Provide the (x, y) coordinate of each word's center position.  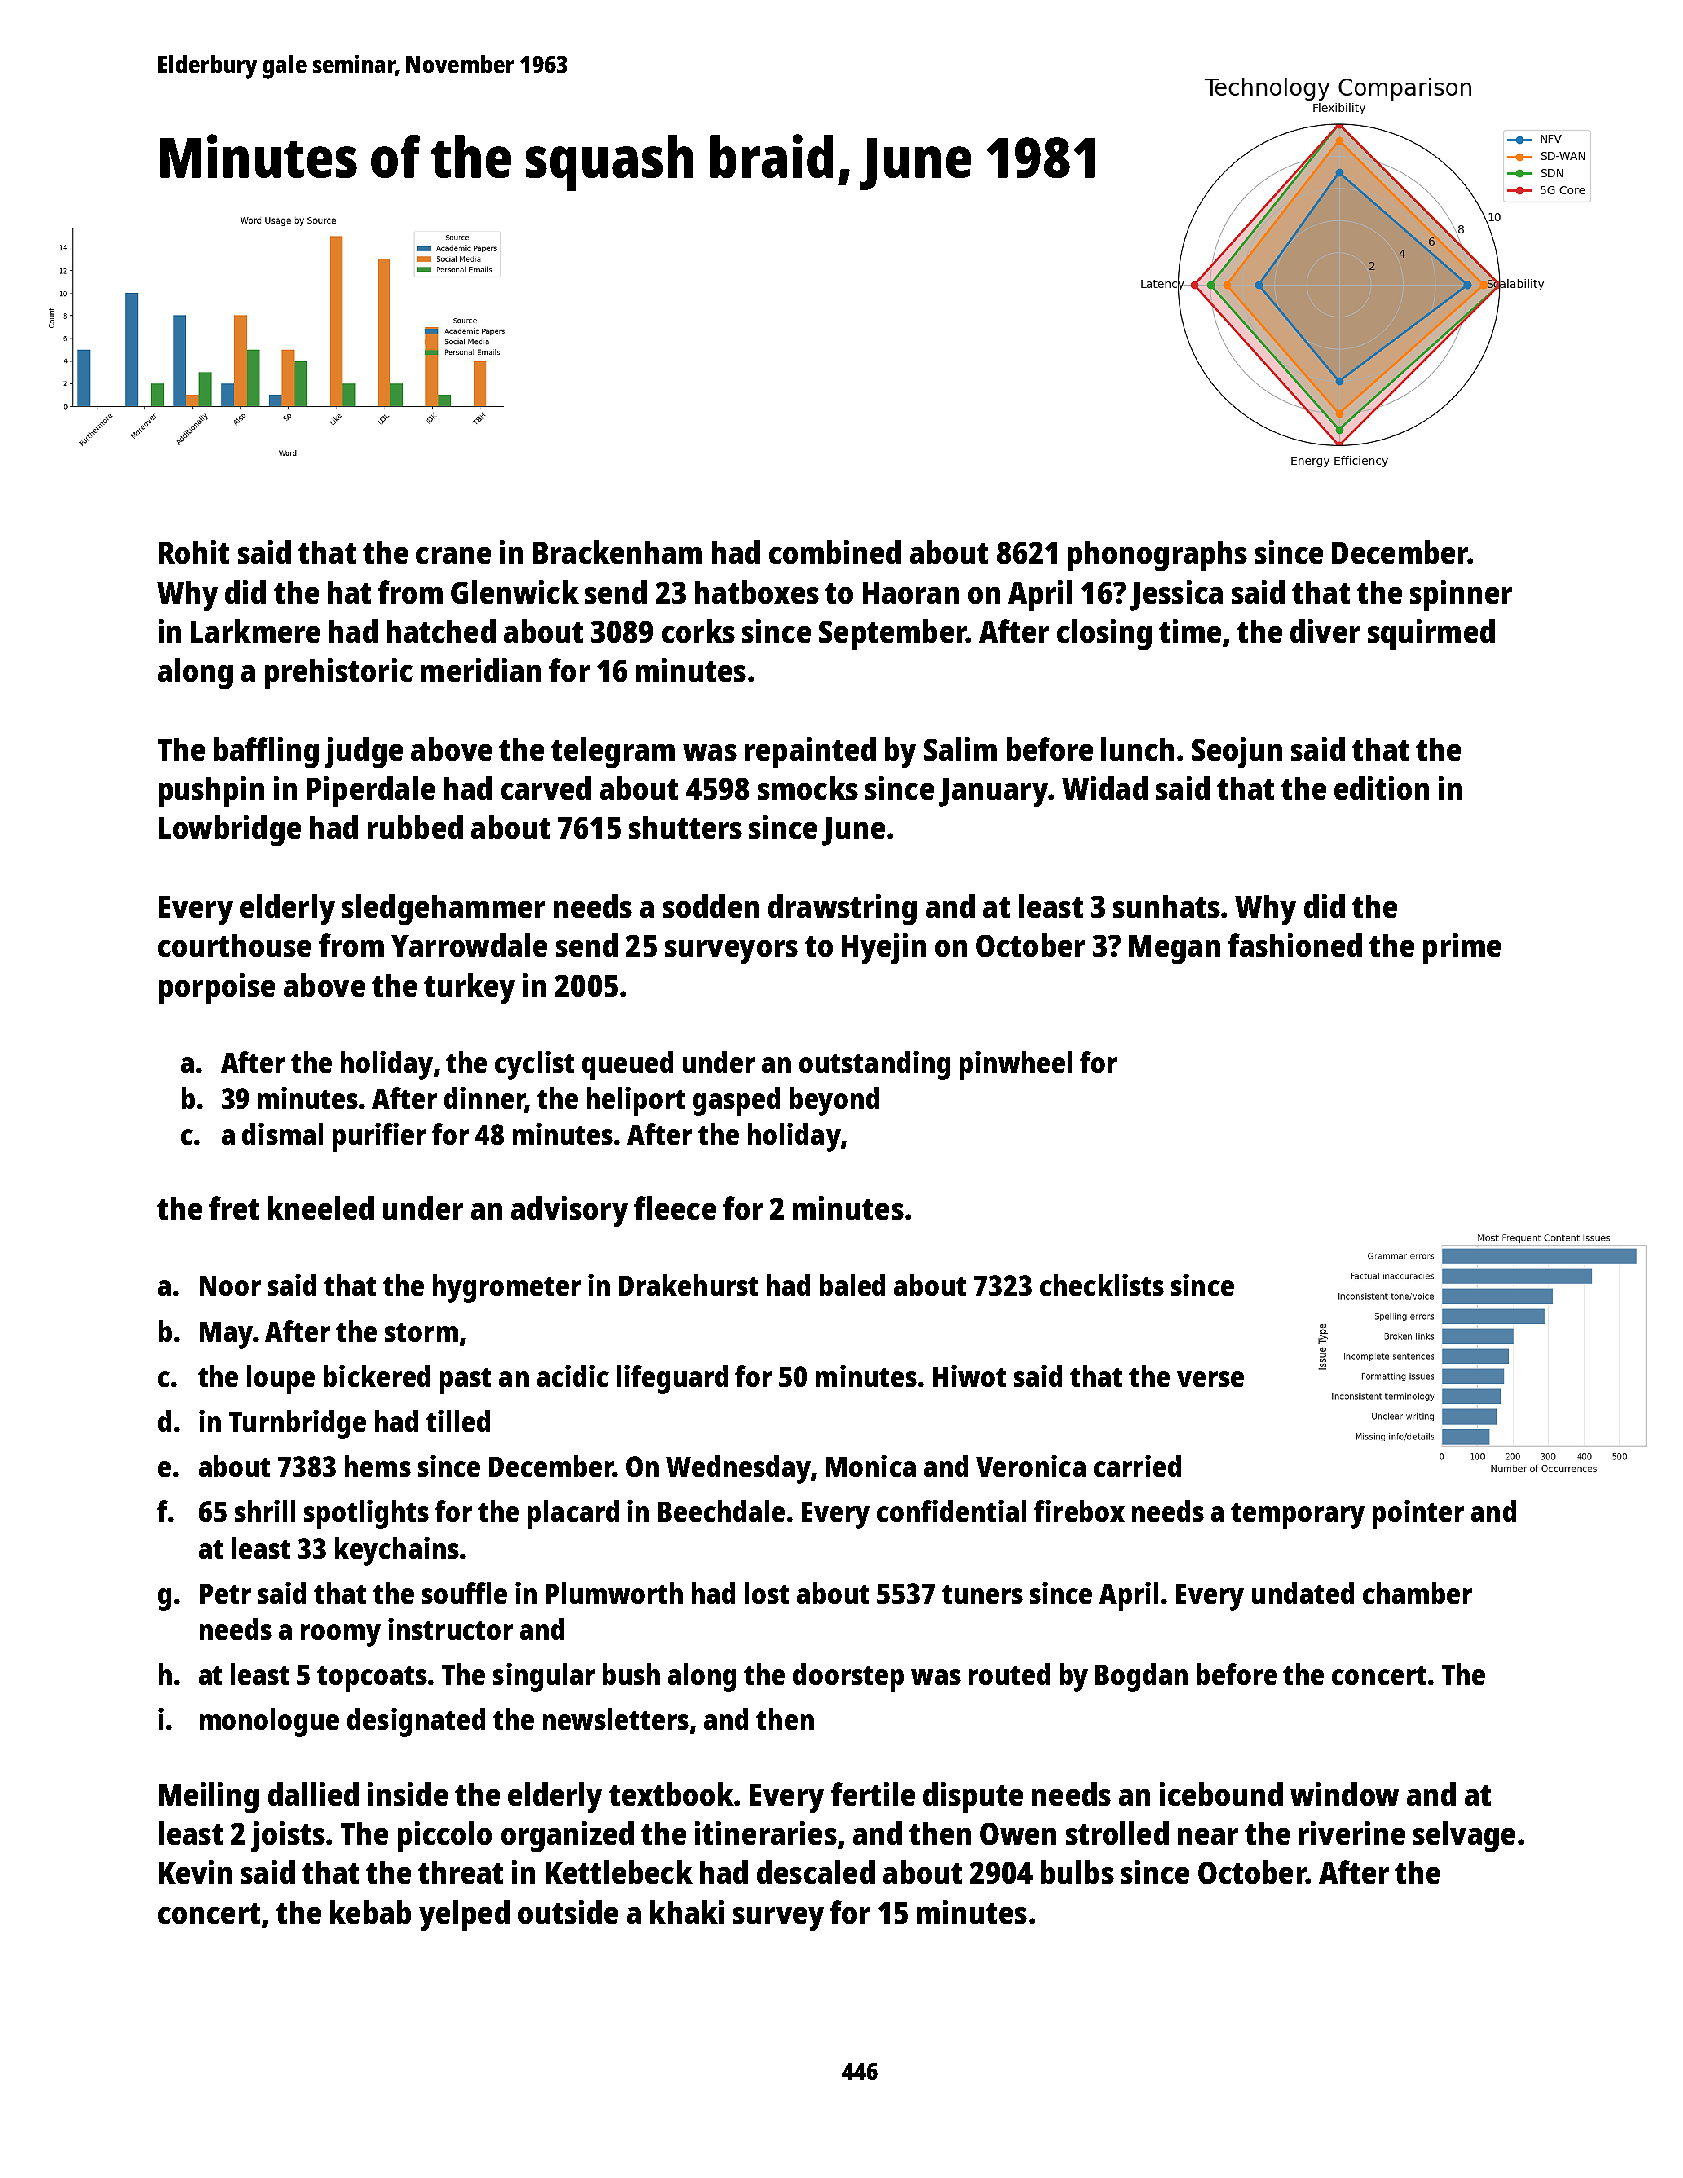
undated (1303, 1593)
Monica (871, 1466)
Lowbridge (230, 830)
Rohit (194, 552)
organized (567, 1836)
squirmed (1431, 634)
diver (1325, 631)
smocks (808, 788)
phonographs (1157, 556)
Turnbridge (297, 1424)
